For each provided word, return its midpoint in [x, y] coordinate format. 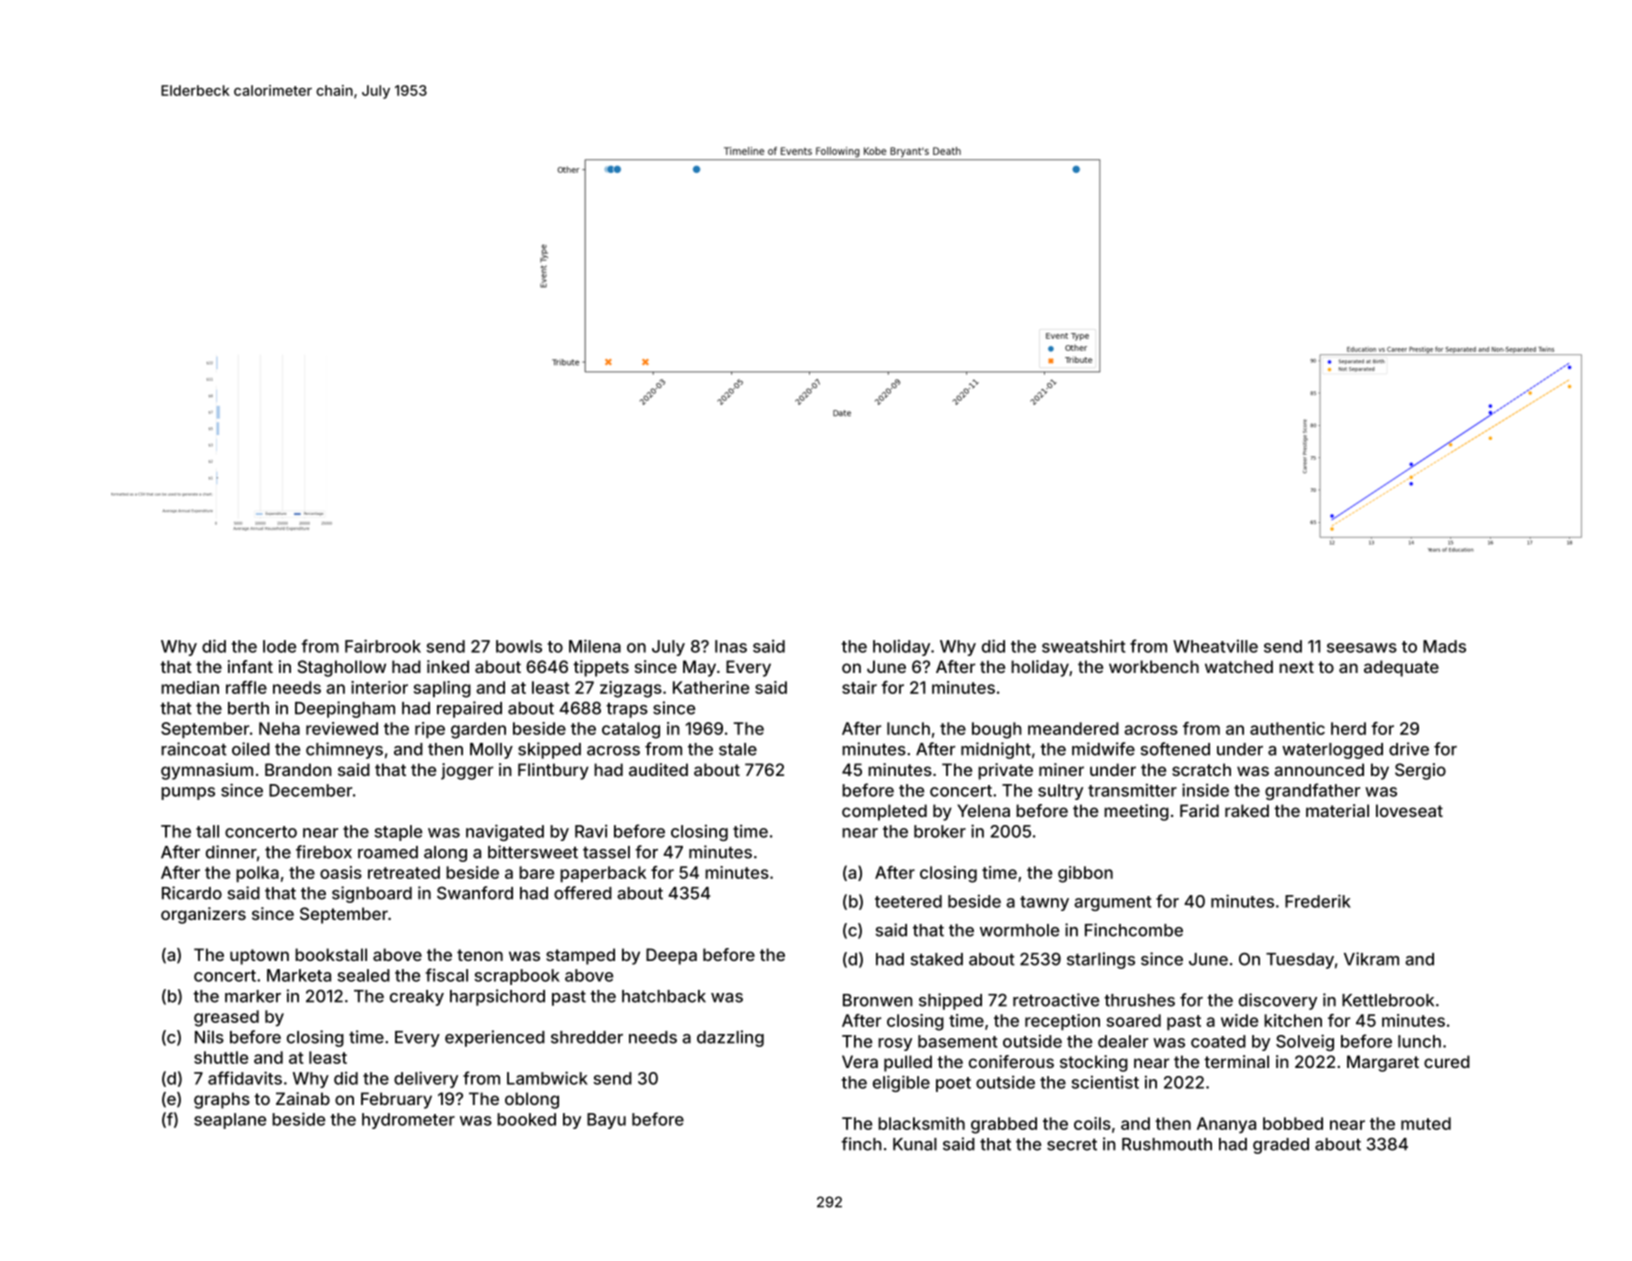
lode [279, 646]
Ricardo [192, 893]
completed [884, 812]
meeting [1136, 812]
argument [1112, 903]
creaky [417, 998]
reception [1062, 1022]
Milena [595, 646]
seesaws [1362, 648]
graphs [222, 1100]
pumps [188, 793]
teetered [908, 901]
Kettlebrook [1388, 1000]
